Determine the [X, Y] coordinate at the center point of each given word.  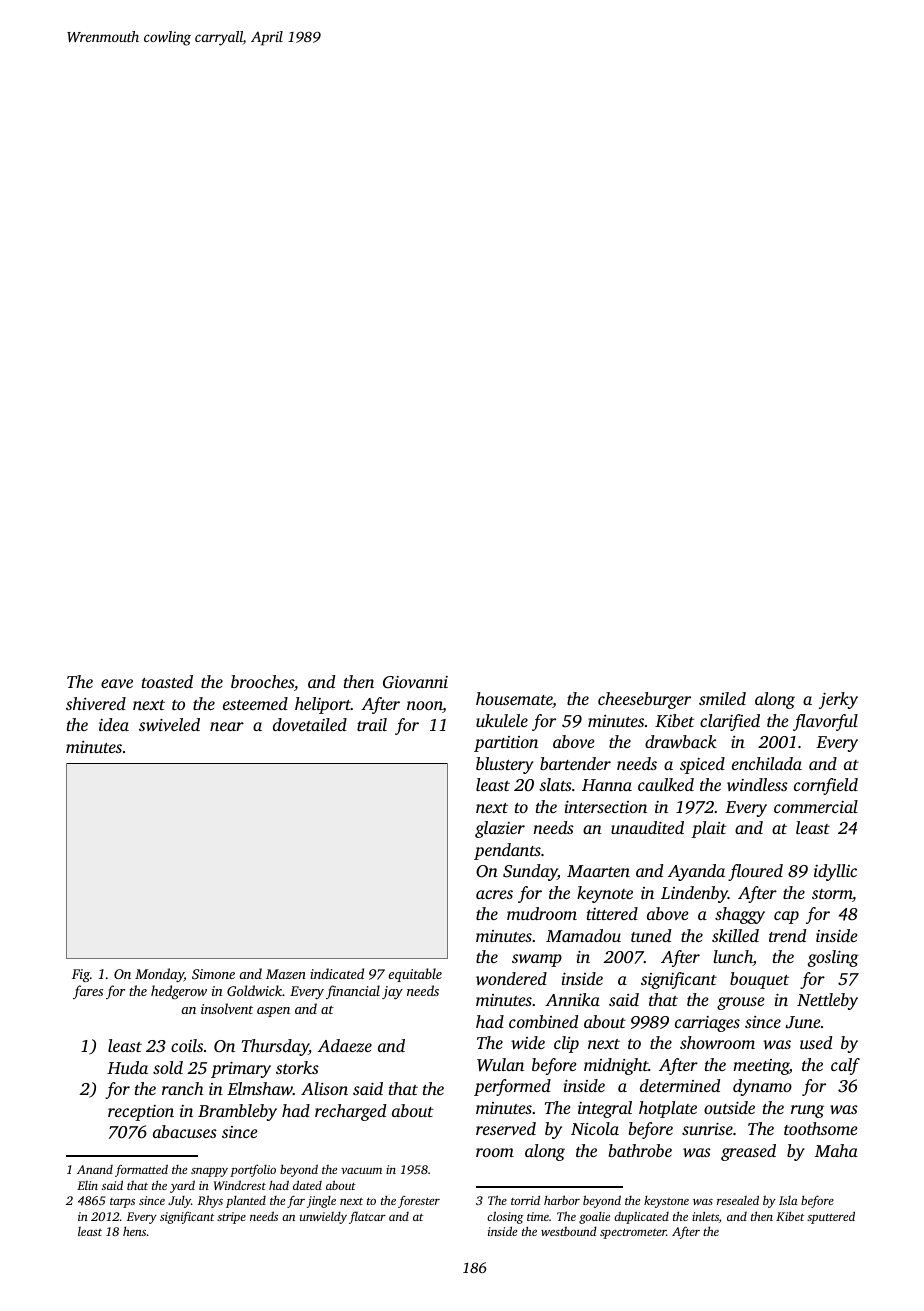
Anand [95, 1169]
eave [117, 683]
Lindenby [694, 894]
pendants [507, 851]
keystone [666, 1201]
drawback [681, 741]
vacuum [361, 1171]
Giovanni [415, 682]
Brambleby [237, 1112]
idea [114, 724]
